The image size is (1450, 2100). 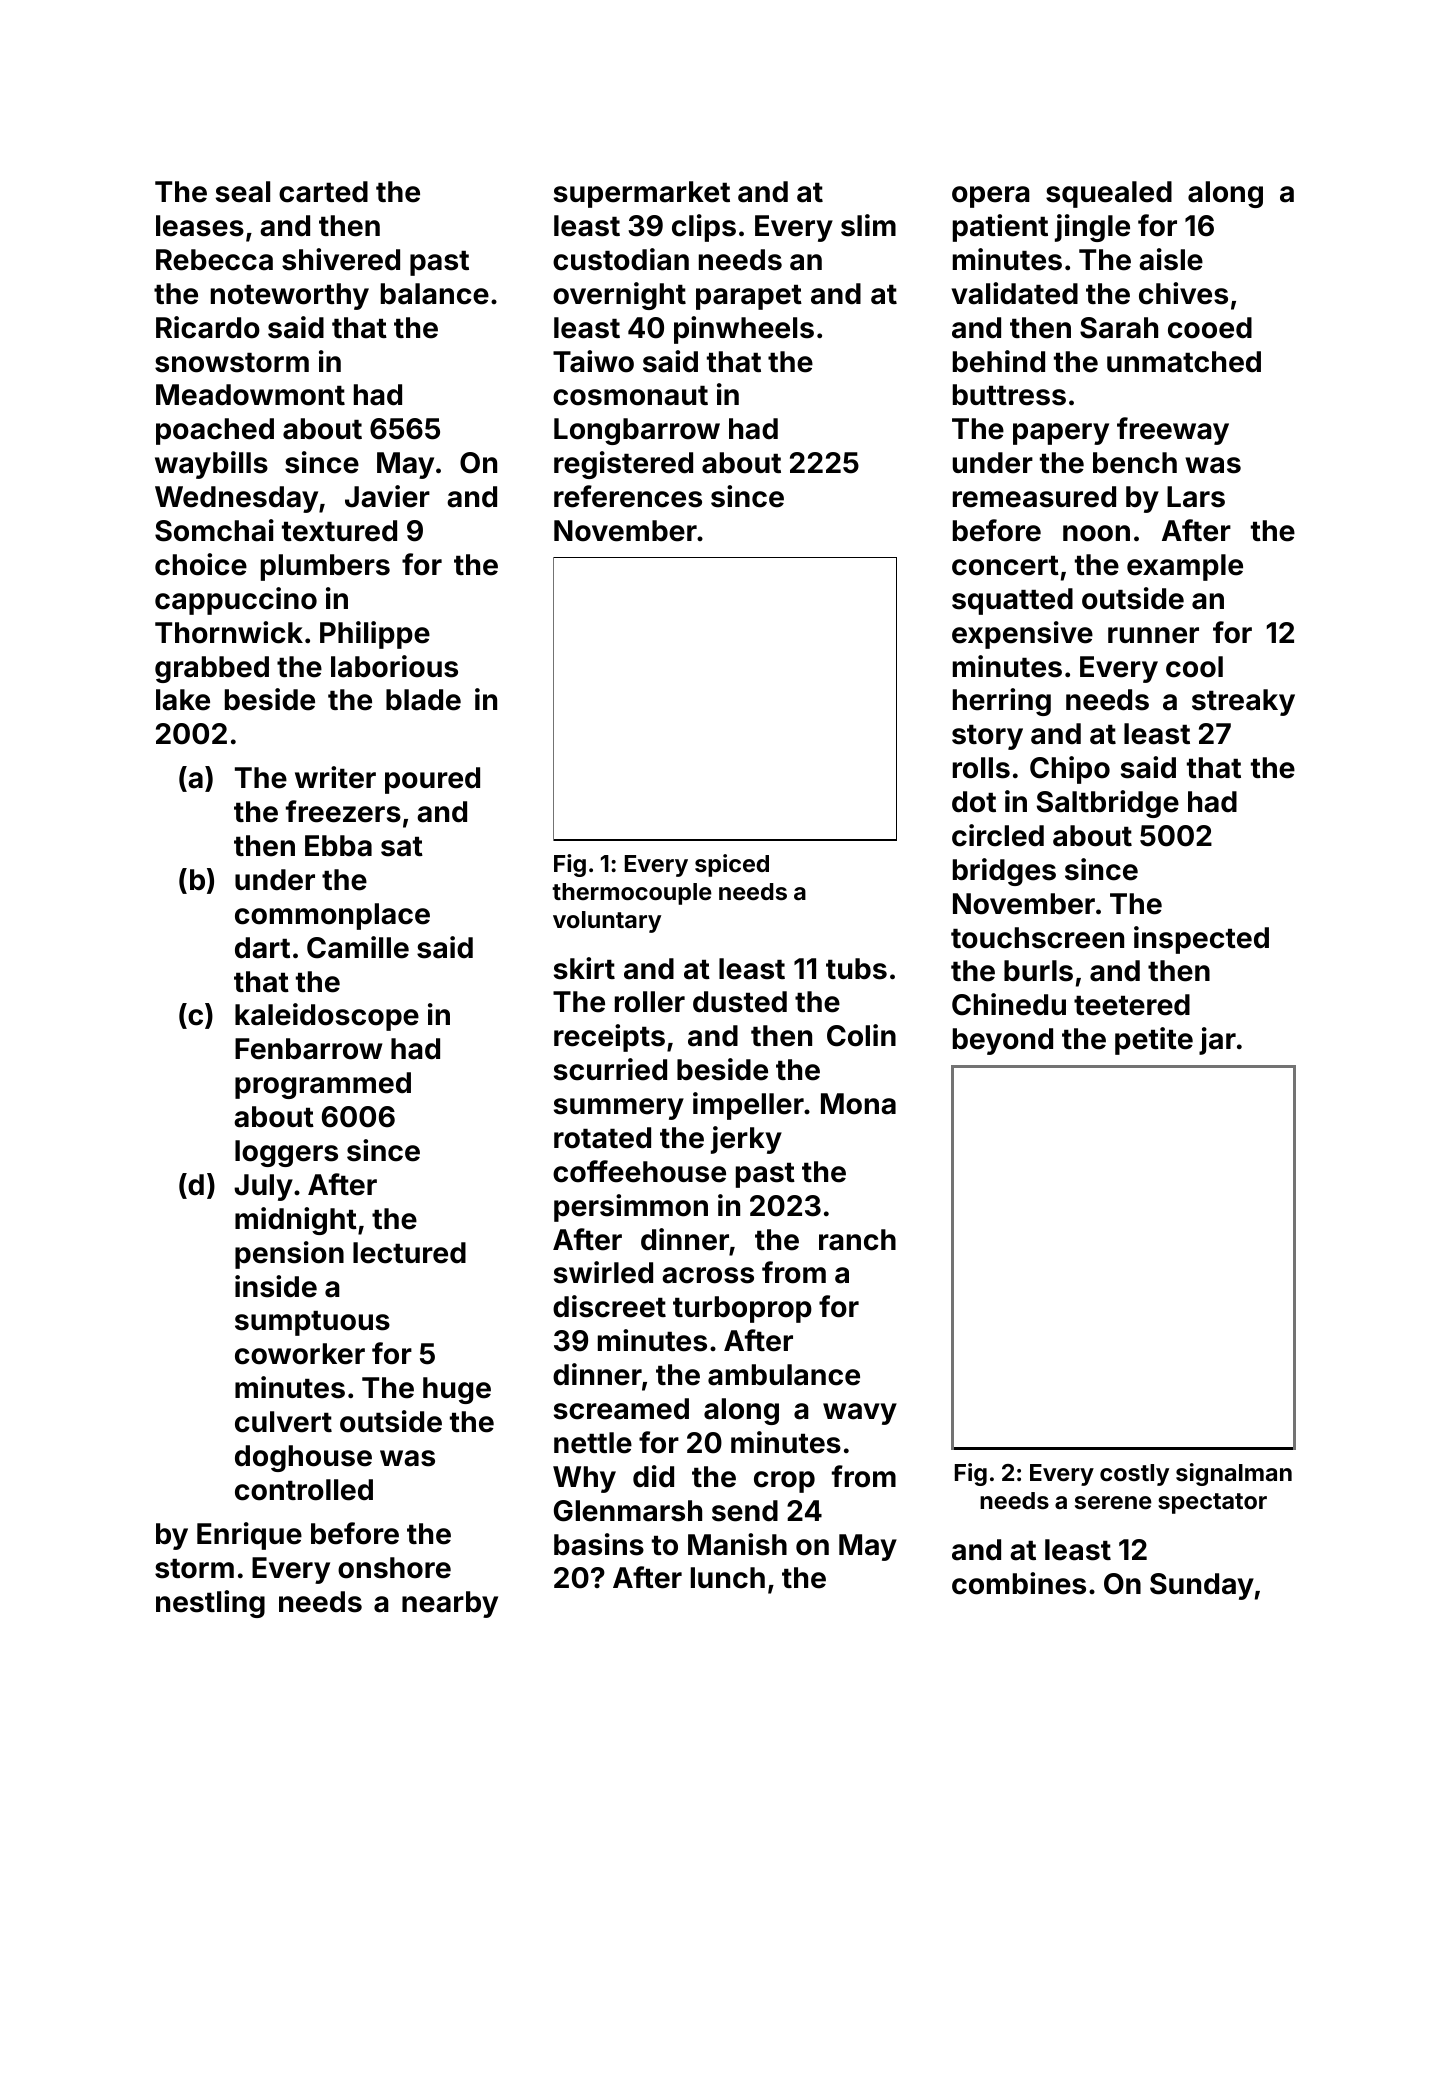 I want to click on costly, so click(x=1134, y=1475).
